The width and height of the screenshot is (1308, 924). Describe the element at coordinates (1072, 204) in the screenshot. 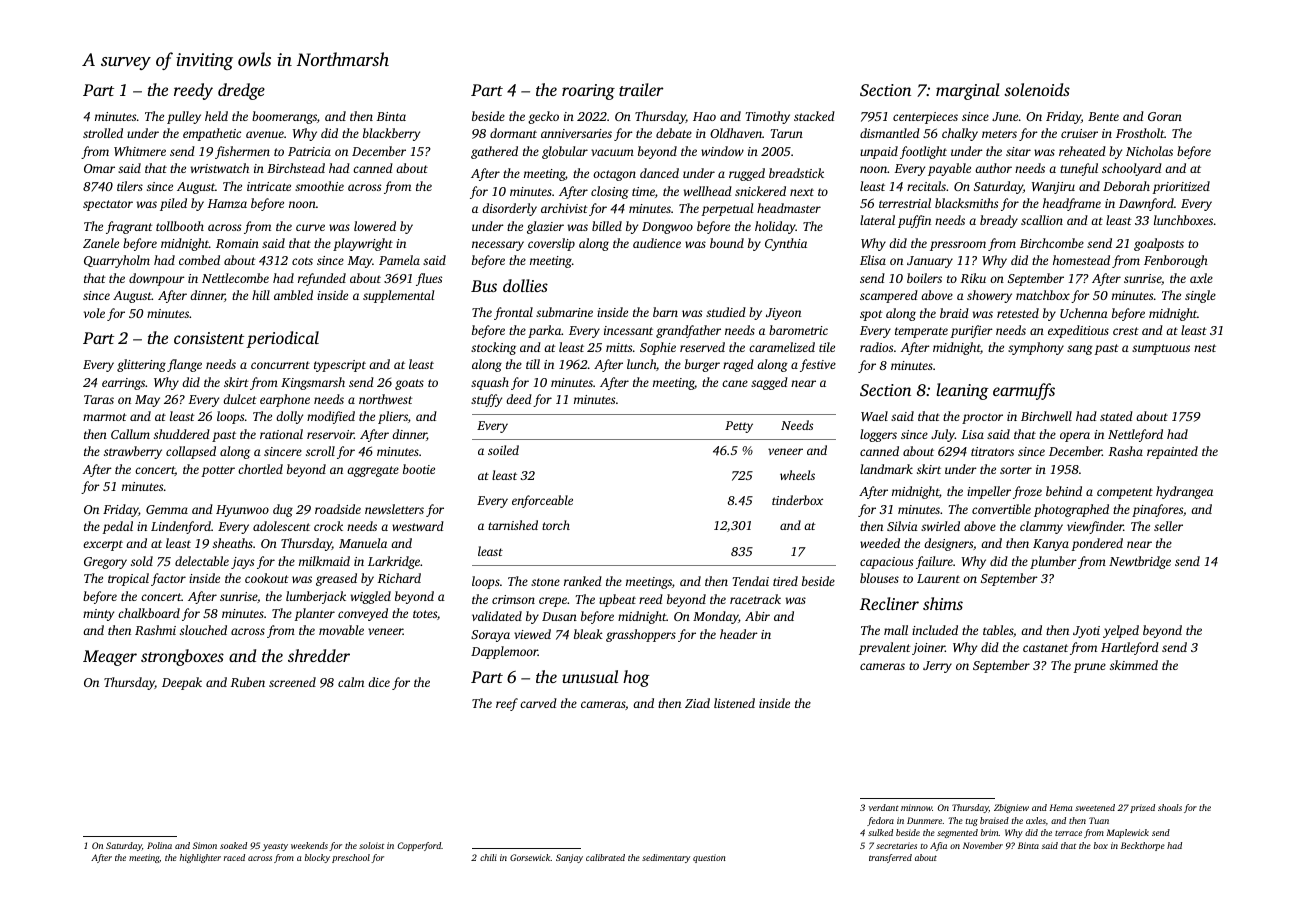

I see `headframe` at that location.
